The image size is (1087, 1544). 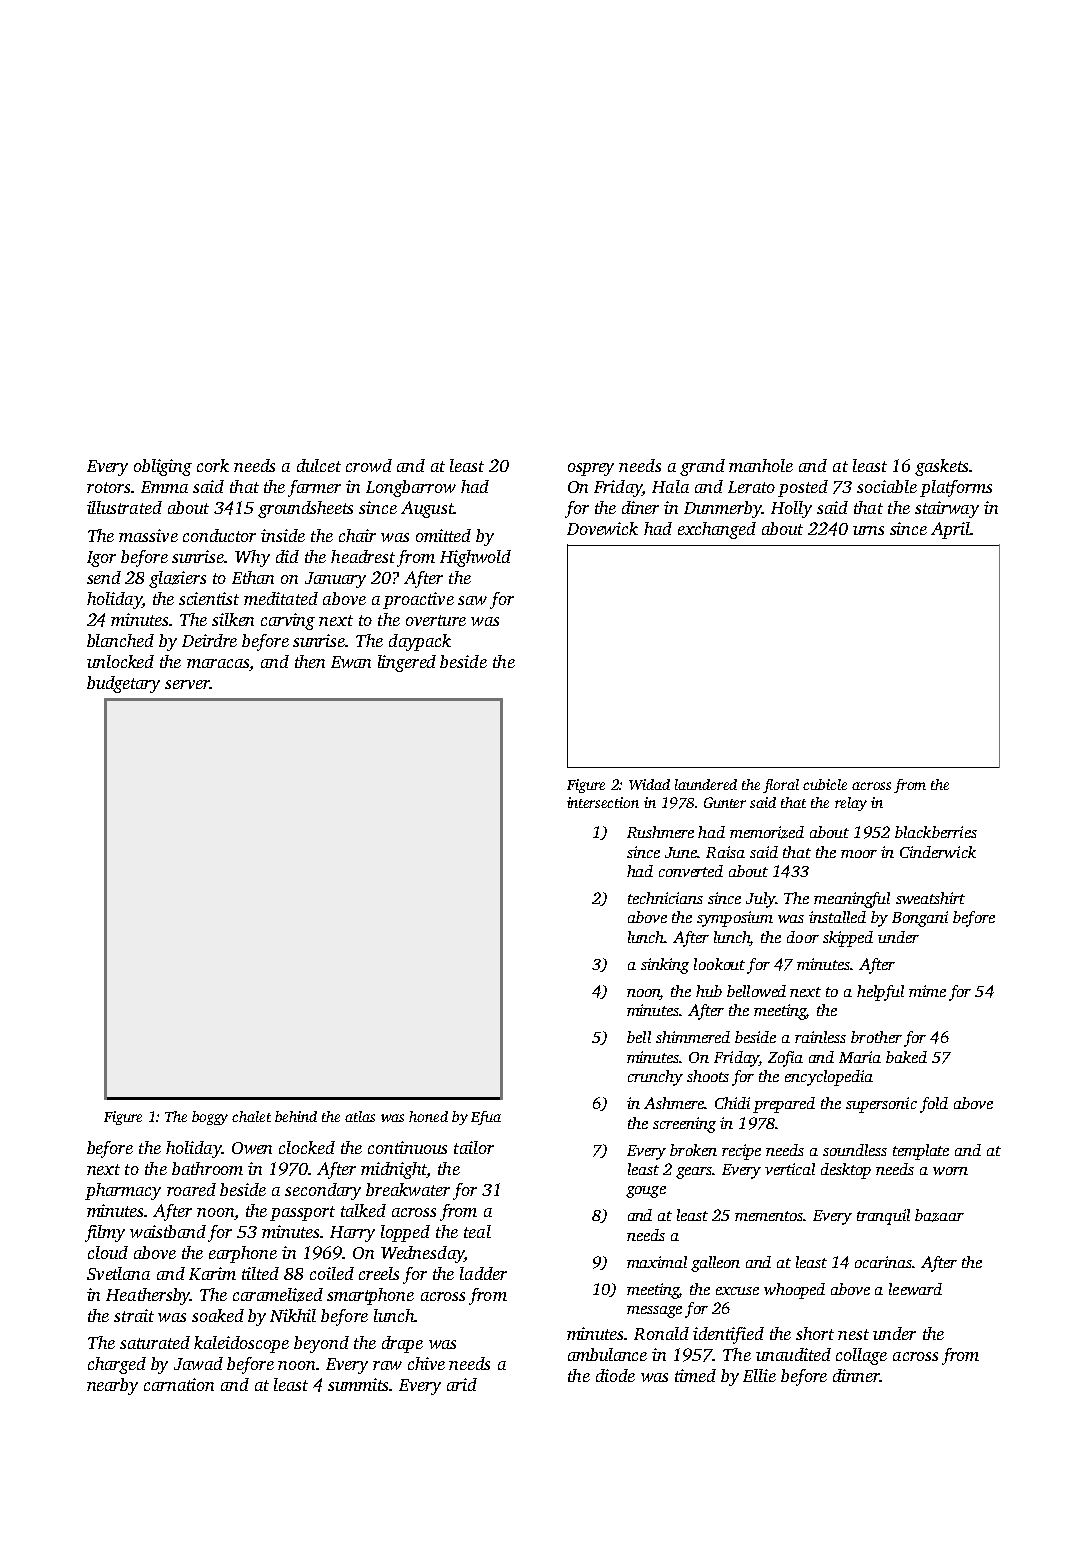 What do you see at coordinates (210, 1118) in the image?
I see `boggy` at bounding box center [210, 1118].
